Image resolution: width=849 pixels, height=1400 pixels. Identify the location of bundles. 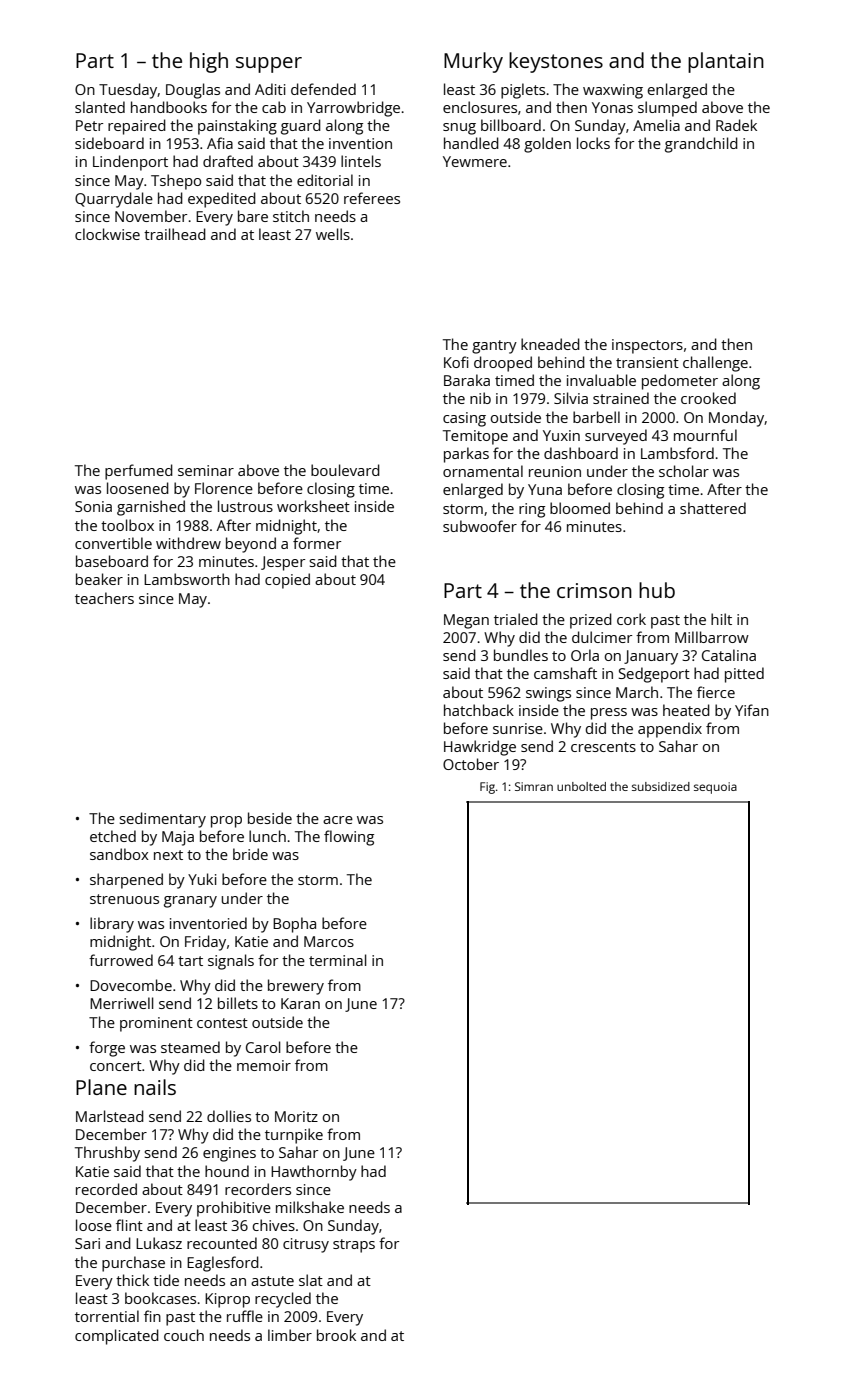
(521, 655).
